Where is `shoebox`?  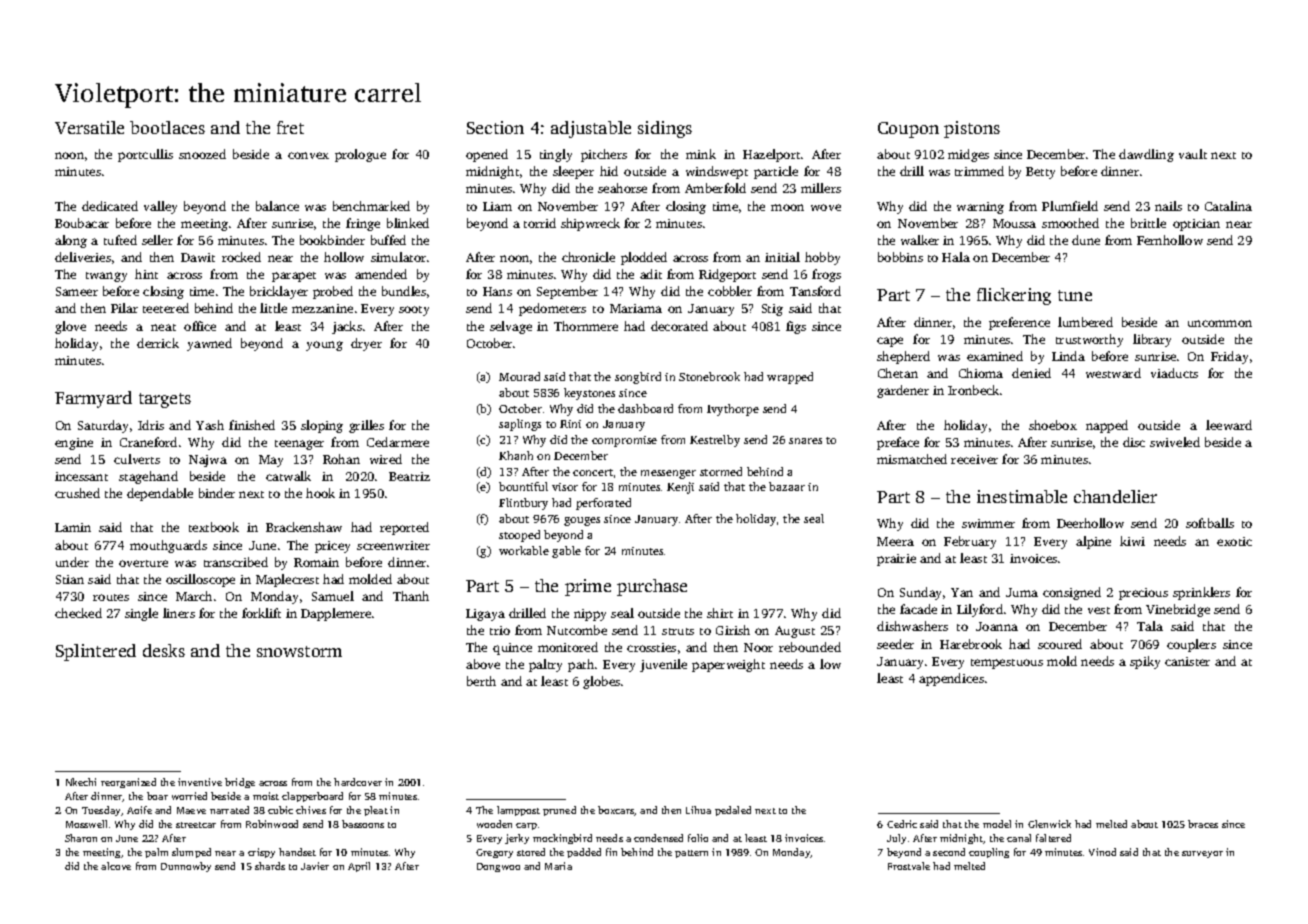
shoebox is located at coordinates (1053, 425).
